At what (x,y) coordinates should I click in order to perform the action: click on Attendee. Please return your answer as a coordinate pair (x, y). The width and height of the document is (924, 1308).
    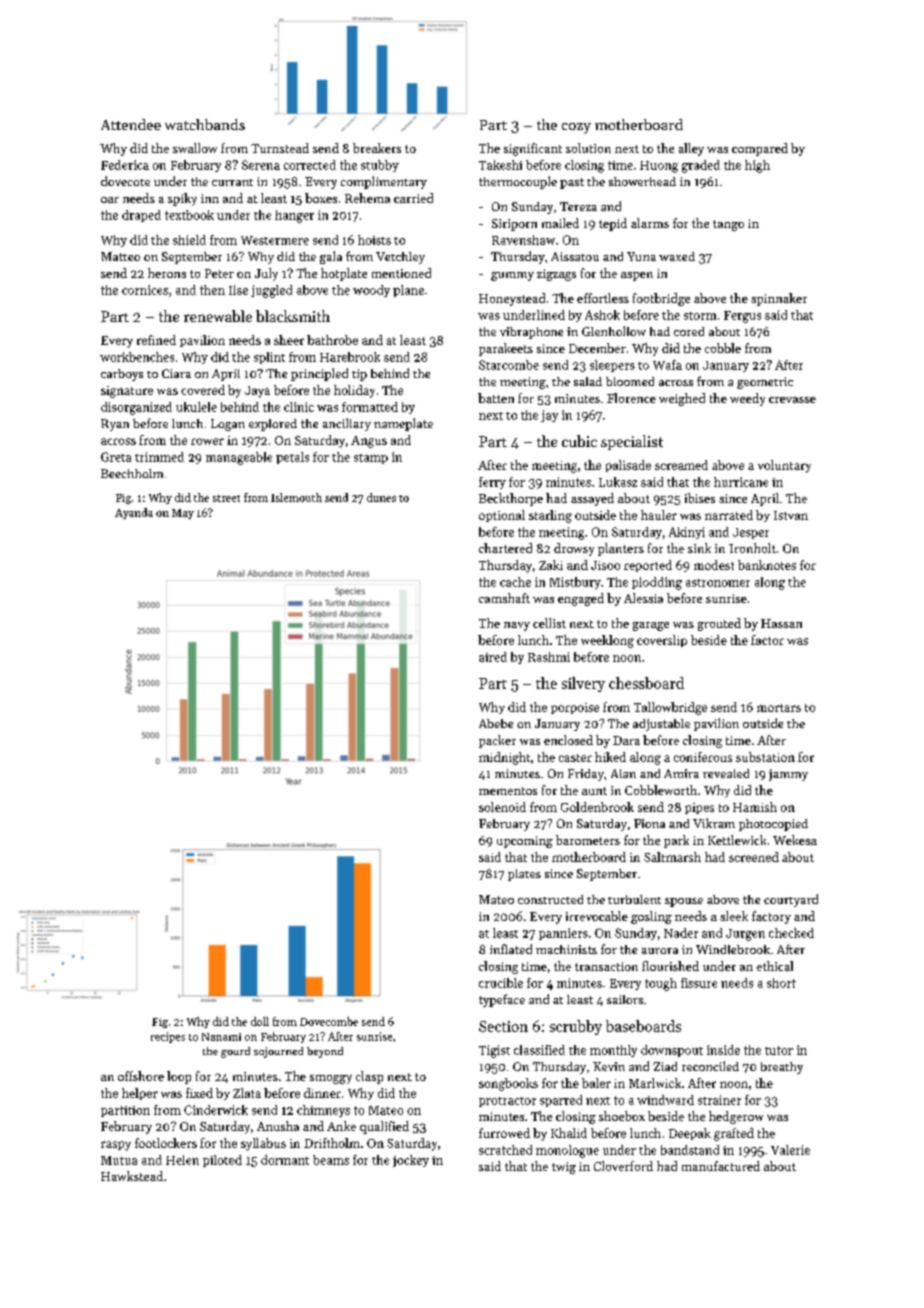
    Looking at the image, I should click on (131, 124).
